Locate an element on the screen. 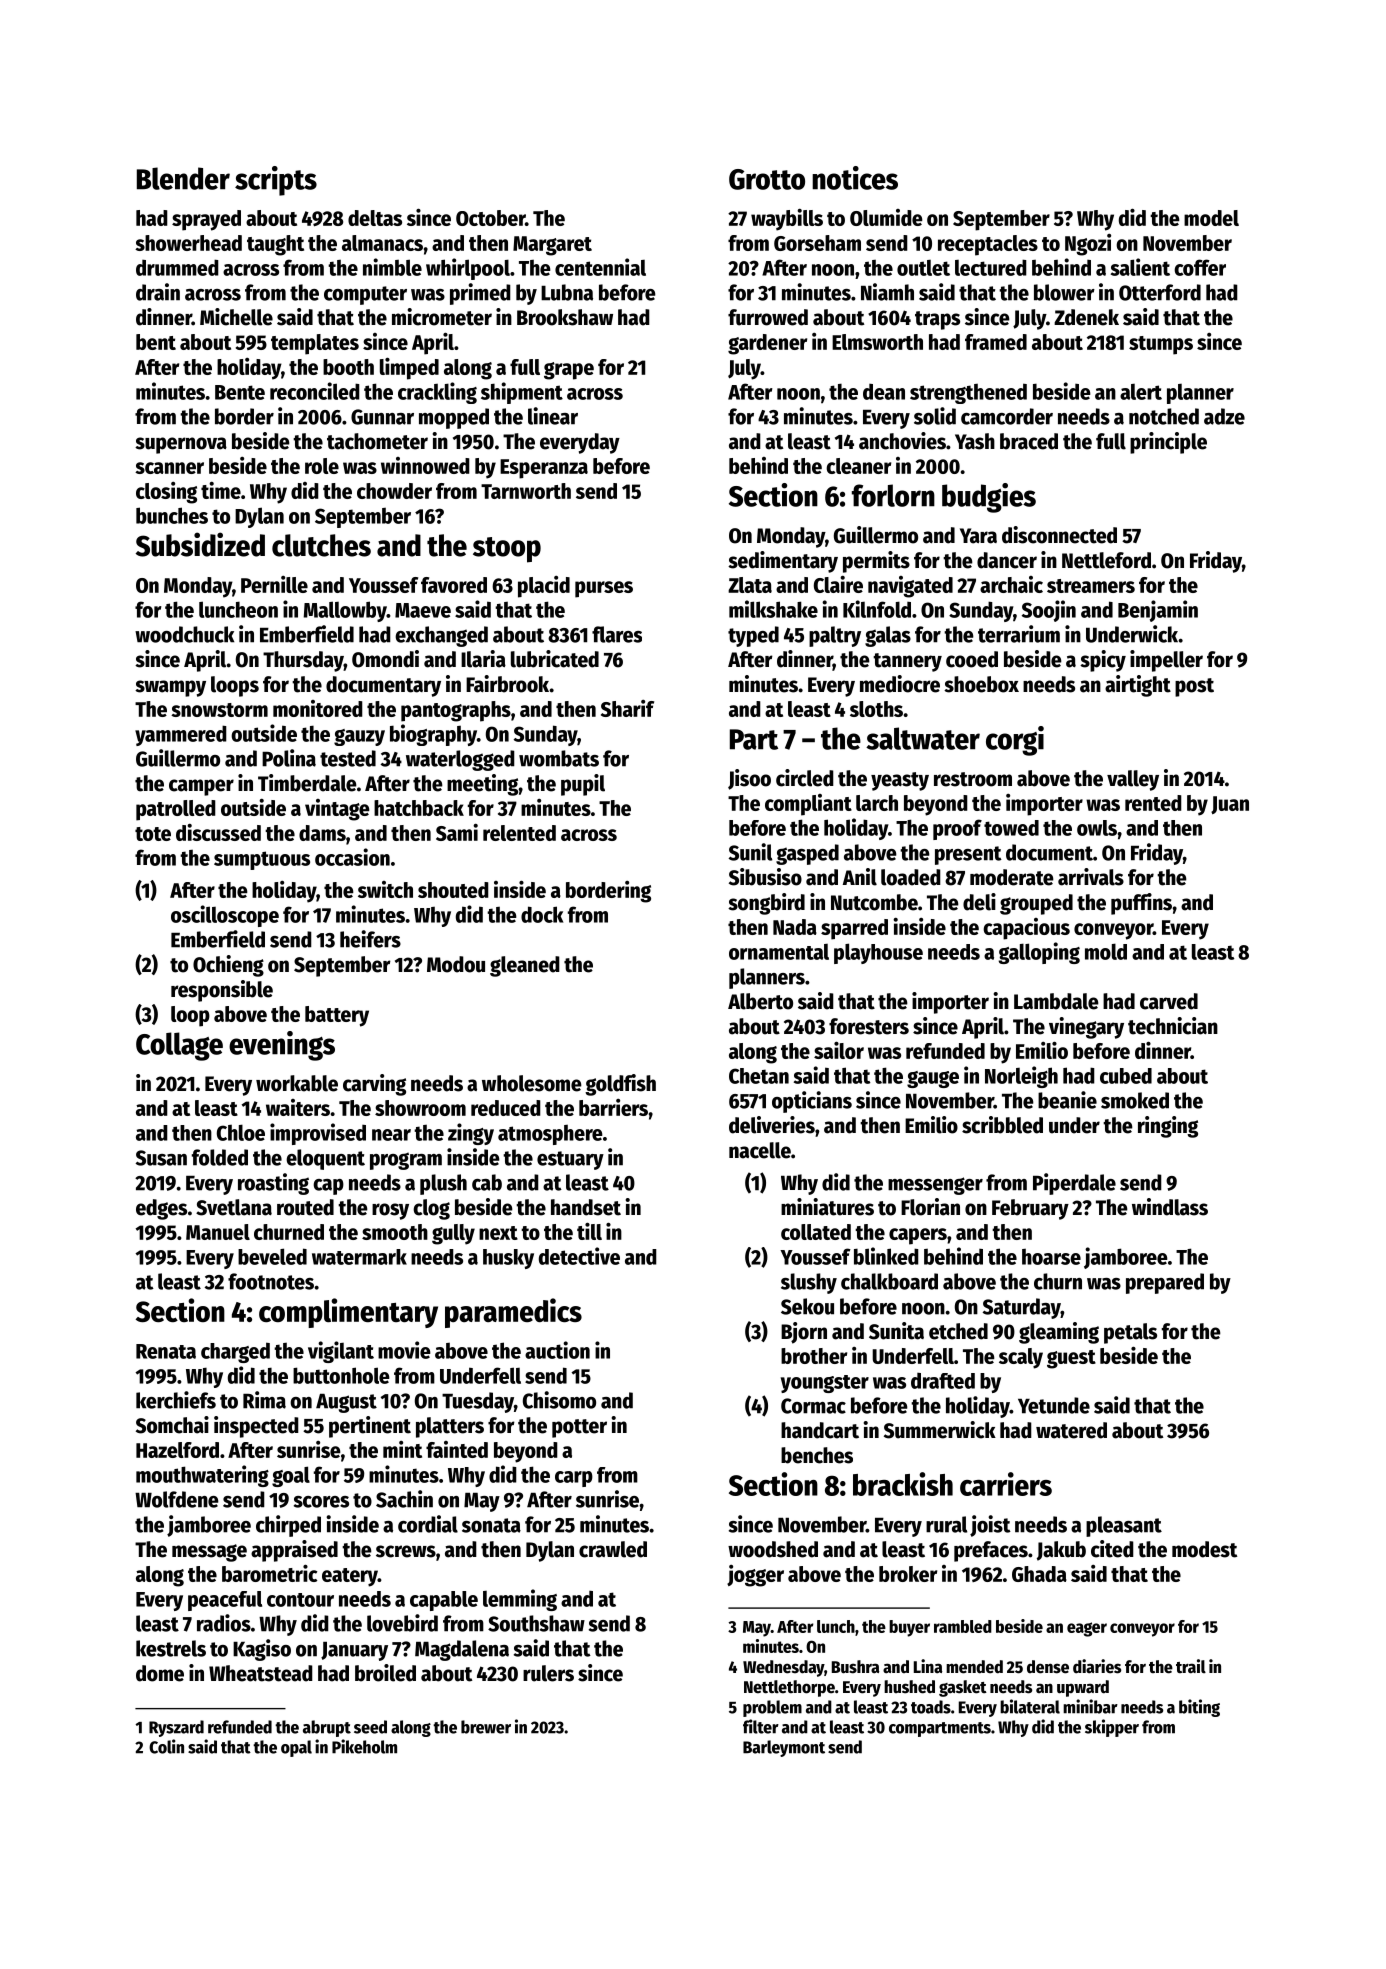  grape is located at coordinates (569, 371).
